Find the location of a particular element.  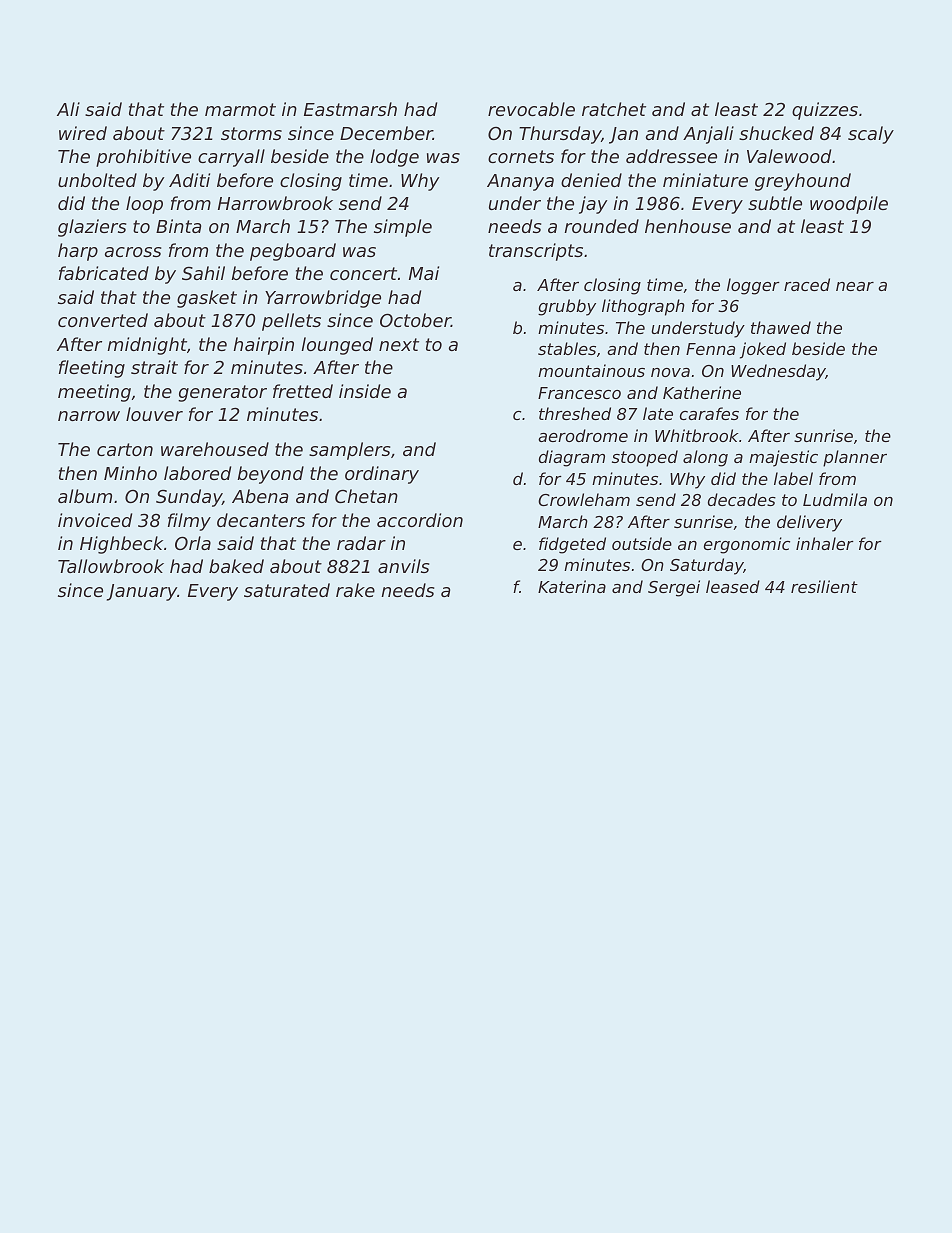

Eastmarsh is located at coordinates (350, 109).
